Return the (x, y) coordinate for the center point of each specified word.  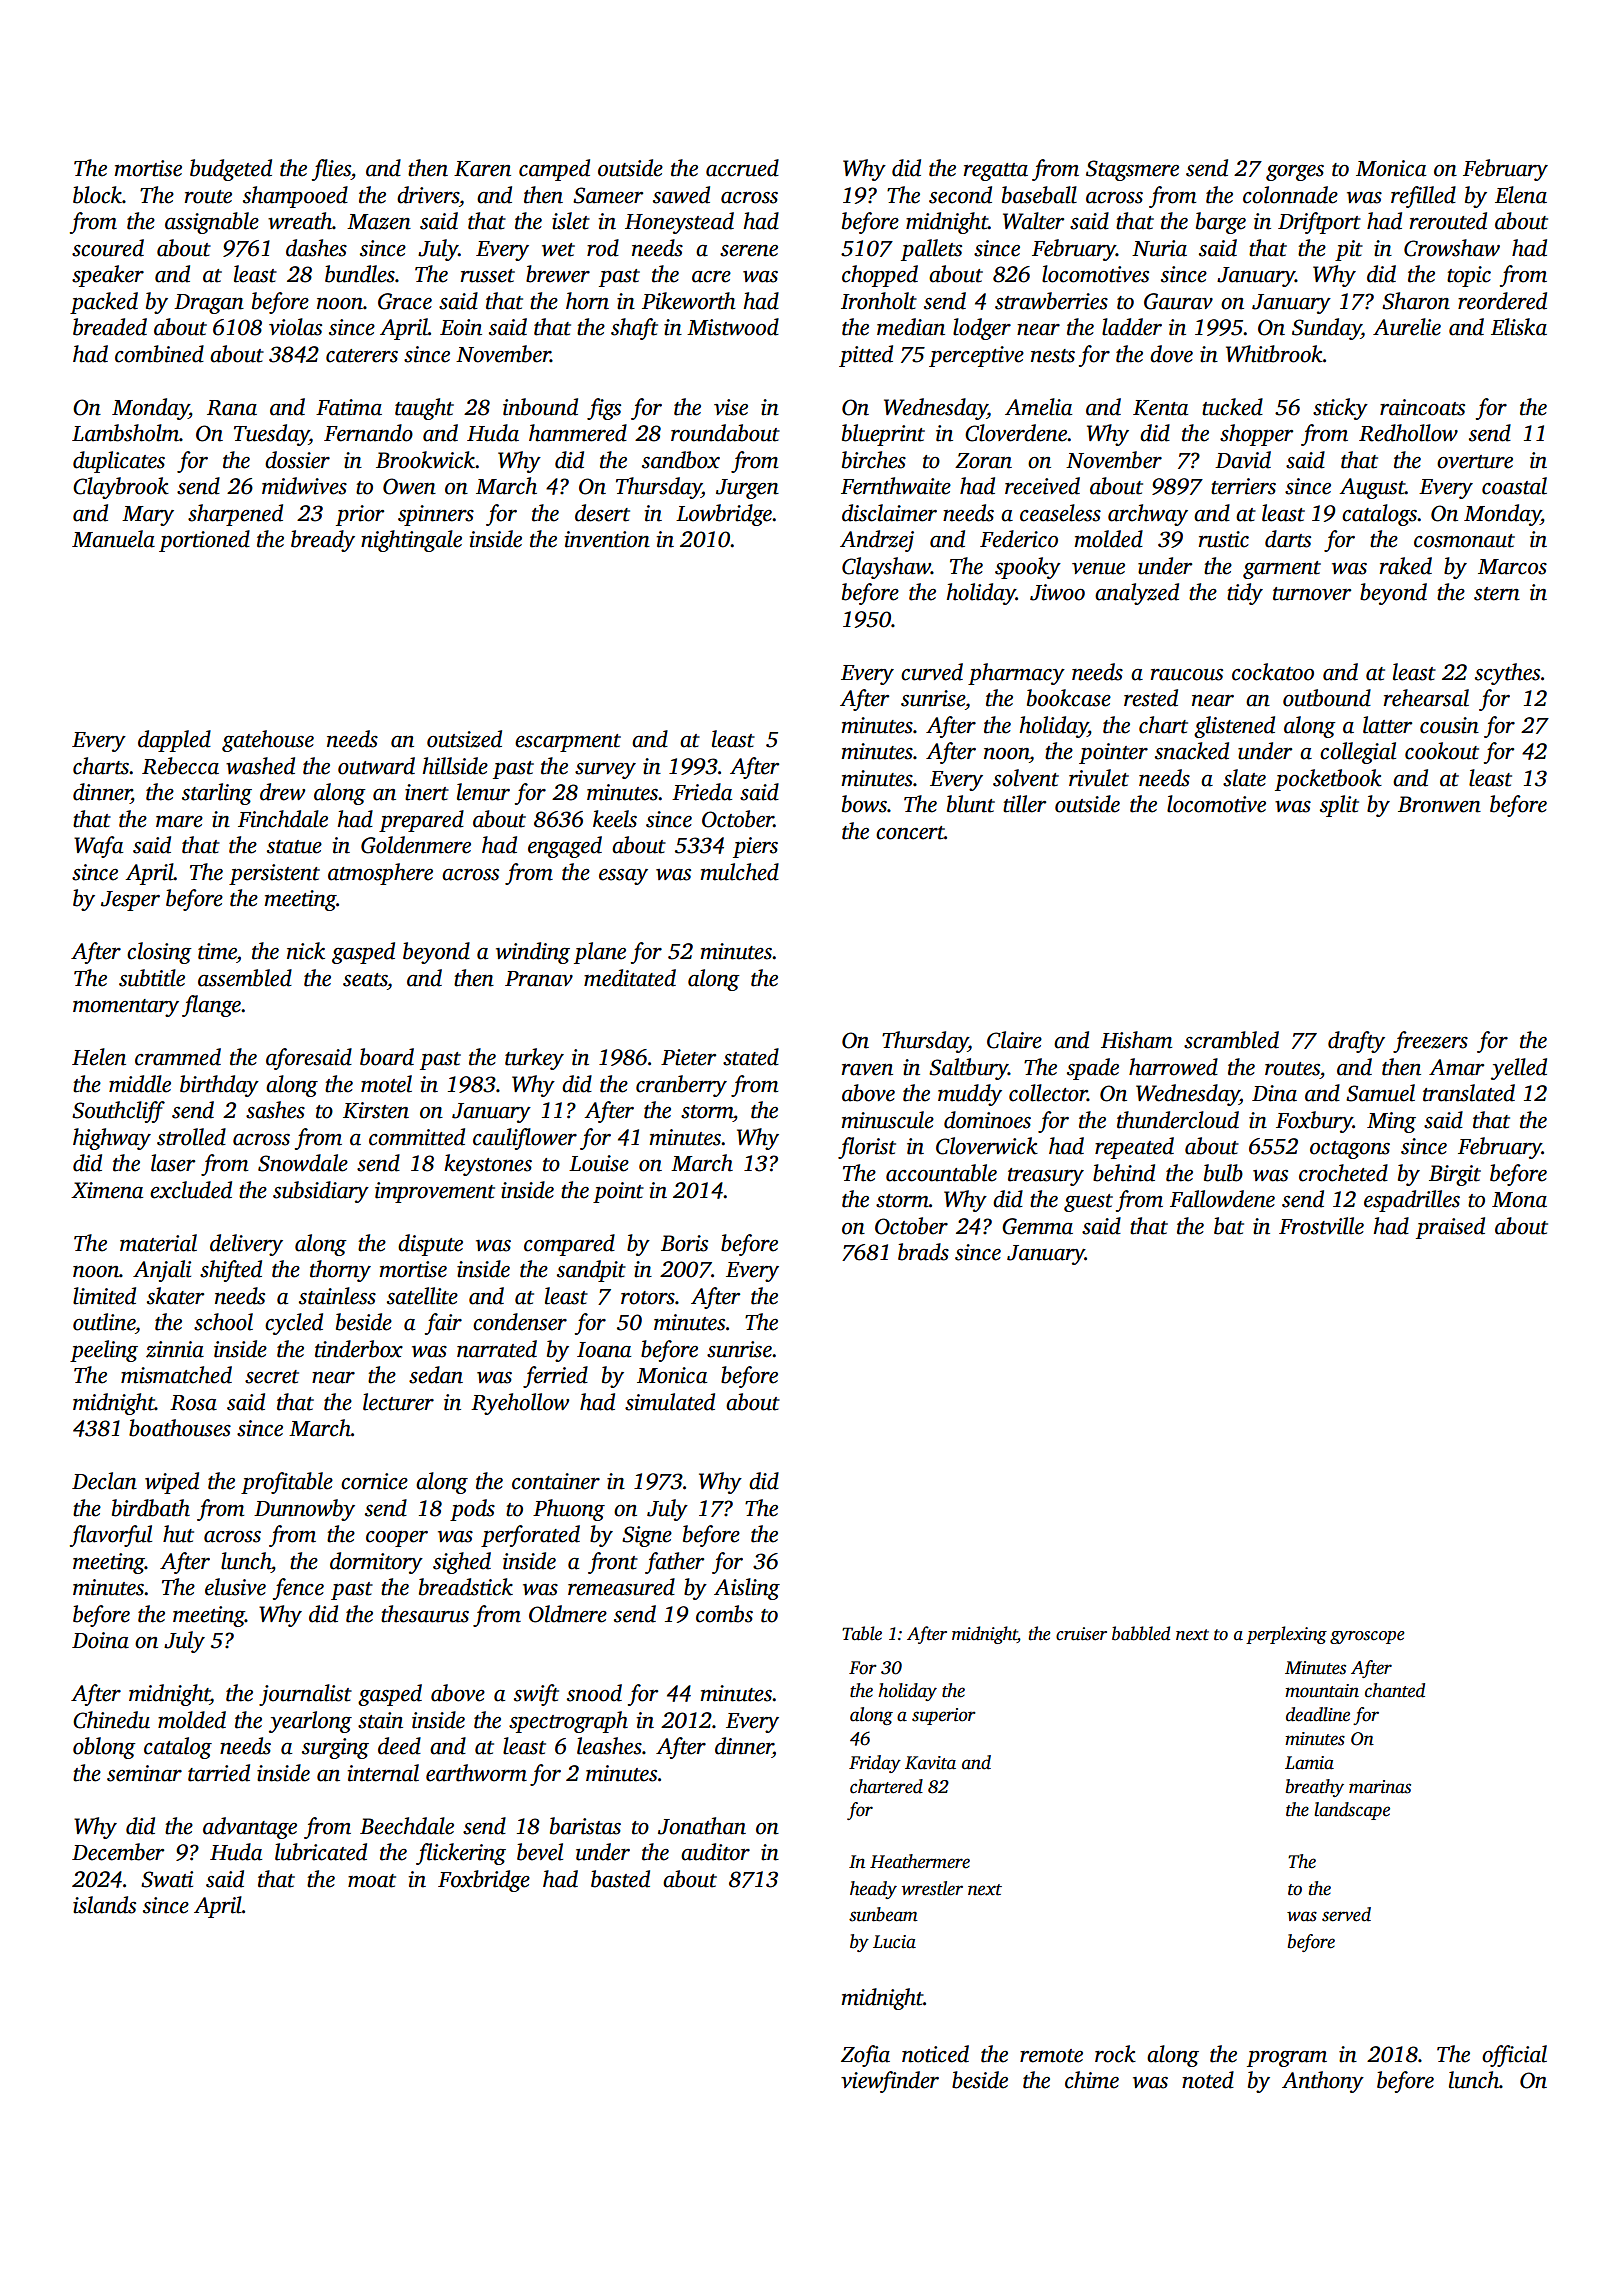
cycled (294, 1324)
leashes (609, 1746)
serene (749, 251)
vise (731, 407)
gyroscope (1367, 1637)
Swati (167, 1879)
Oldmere (568, 1614)
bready (323, 541)
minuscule (888, 1120)
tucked (1232, 407)
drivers (428, 195)
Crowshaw (1452, 248)
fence (298, 1589)
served (1346, 1914)
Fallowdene (1222, 1199)
